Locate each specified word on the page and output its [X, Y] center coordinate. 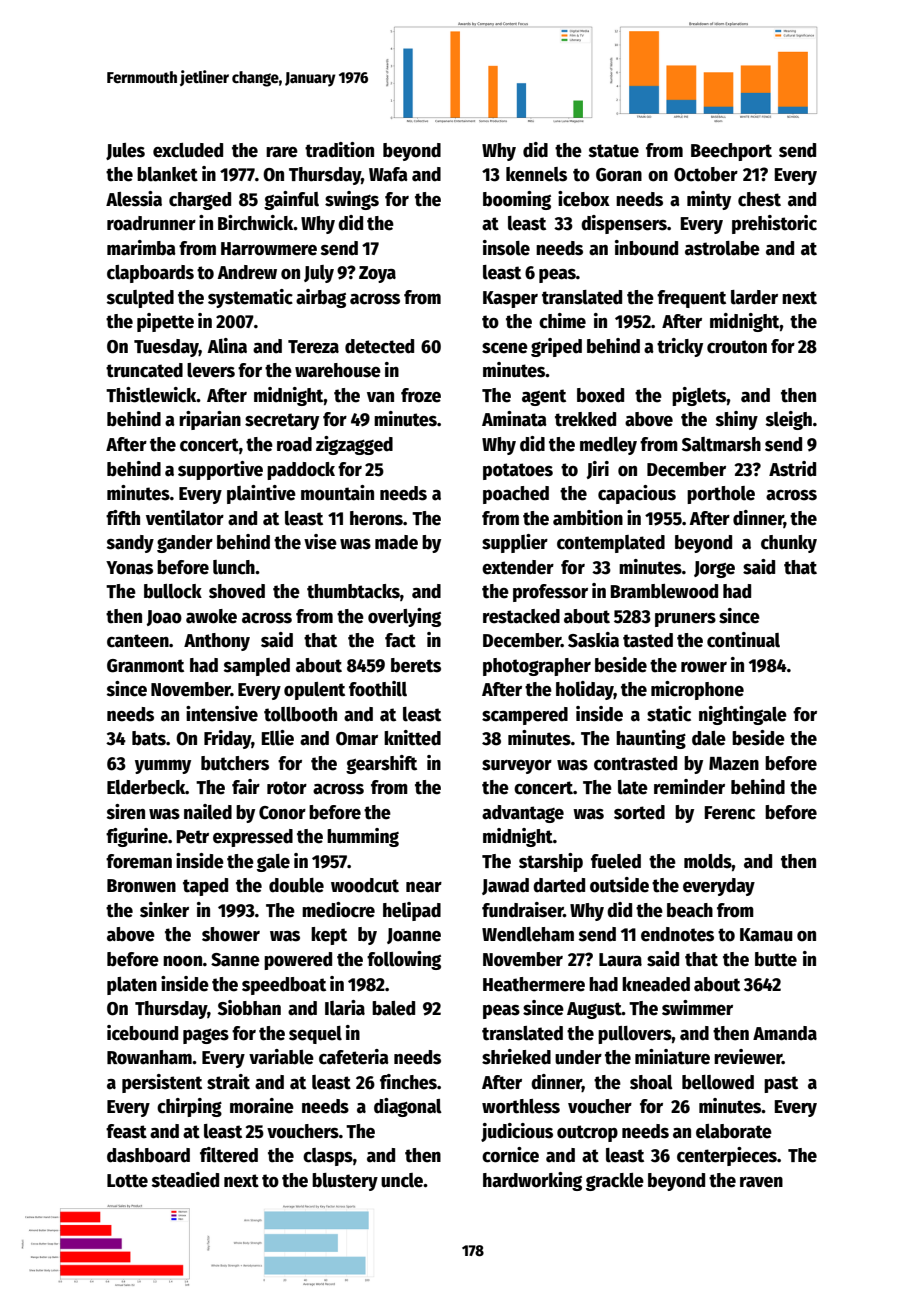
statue [614, 151]
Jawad [505, 886]
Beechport [731, 152]
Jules [125, 151]
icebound [142, 1033]
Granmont [145, 666]
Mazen [734, 764]
